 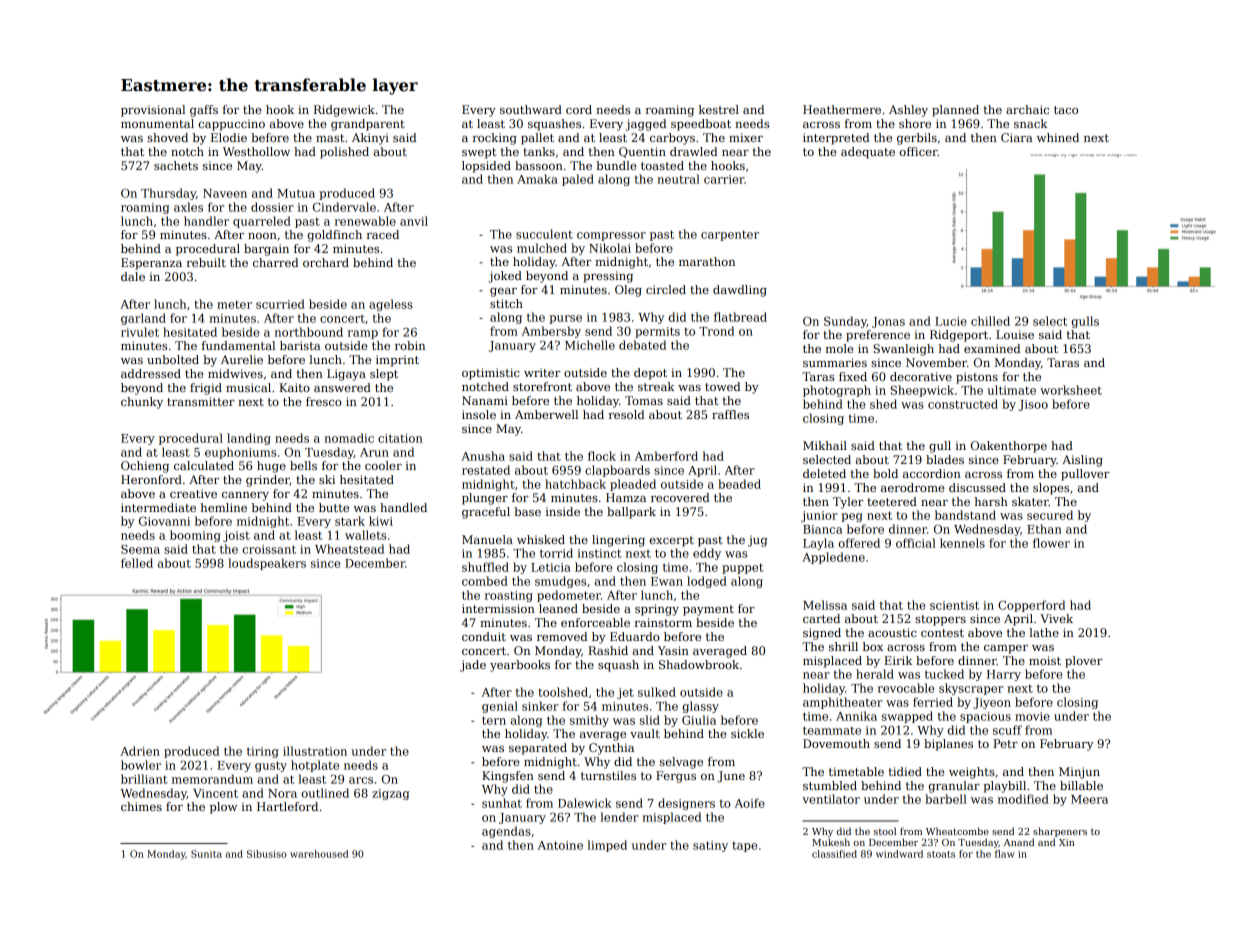 What do you see at coordinates (1004, 787) in the page?
I see `playbill` at bounding box center [1004, 787].
